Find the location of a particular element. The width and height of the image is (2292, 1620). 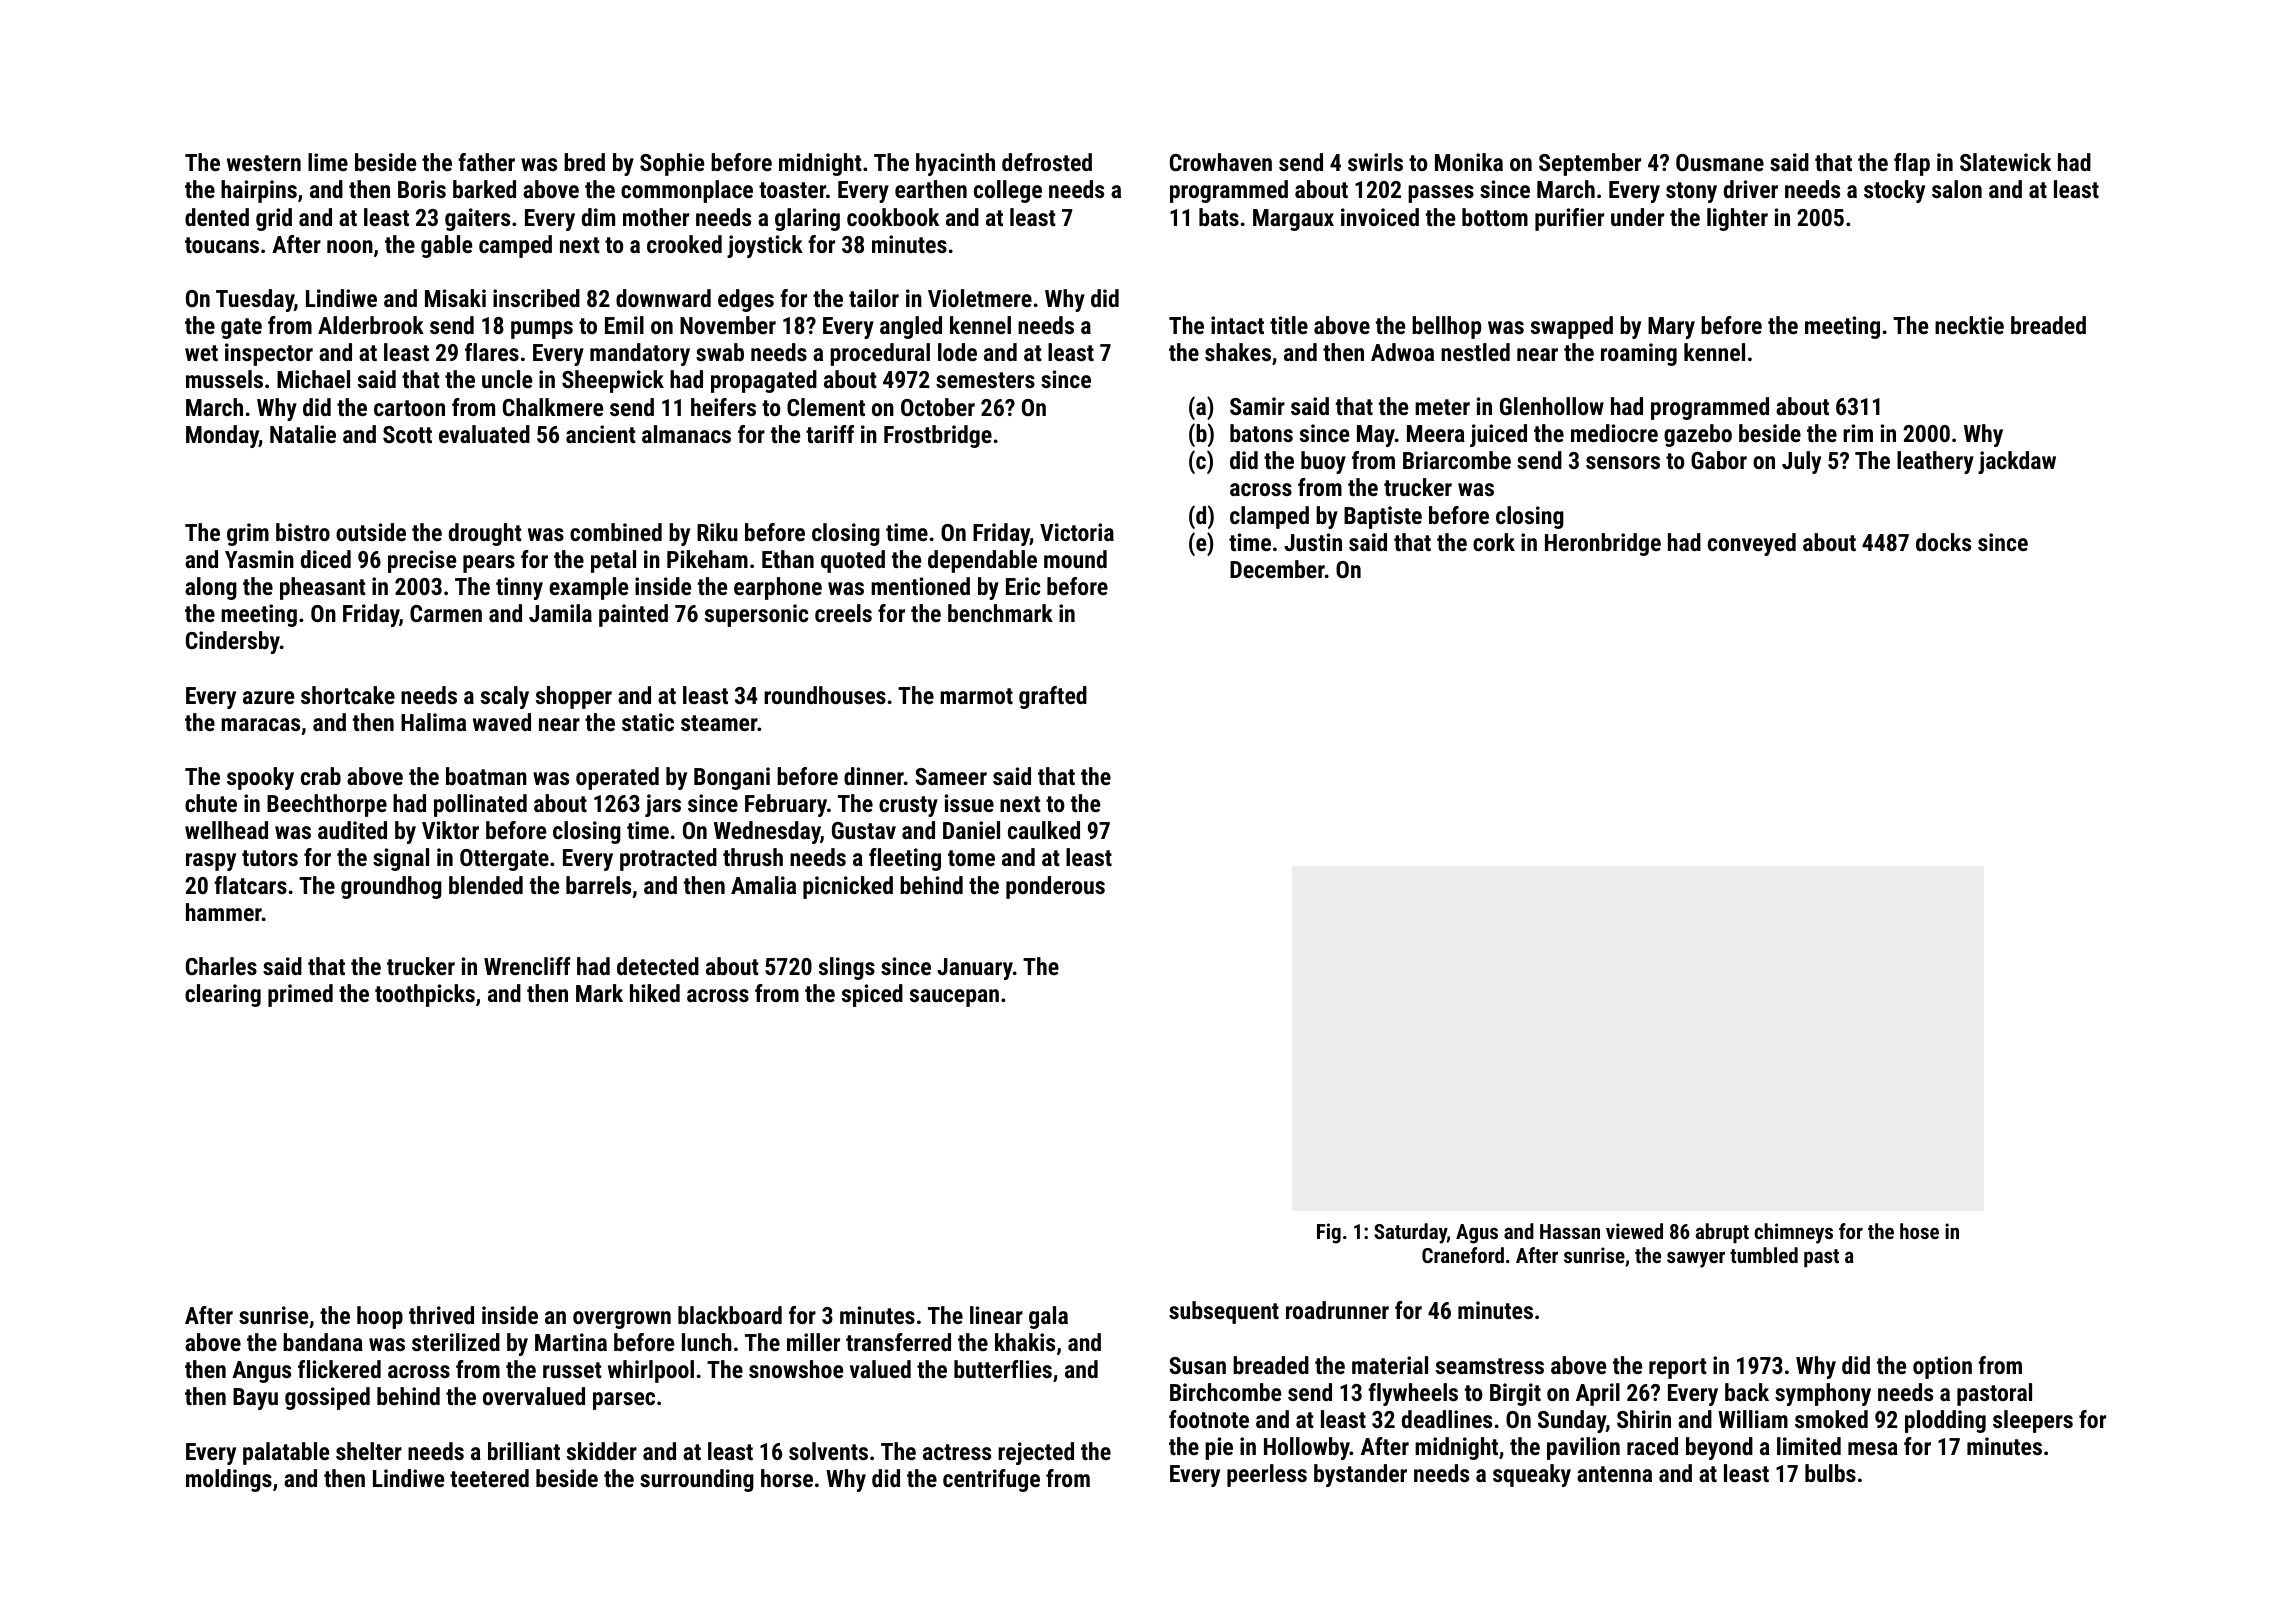

docks is located at coordinates (1943, 542).
